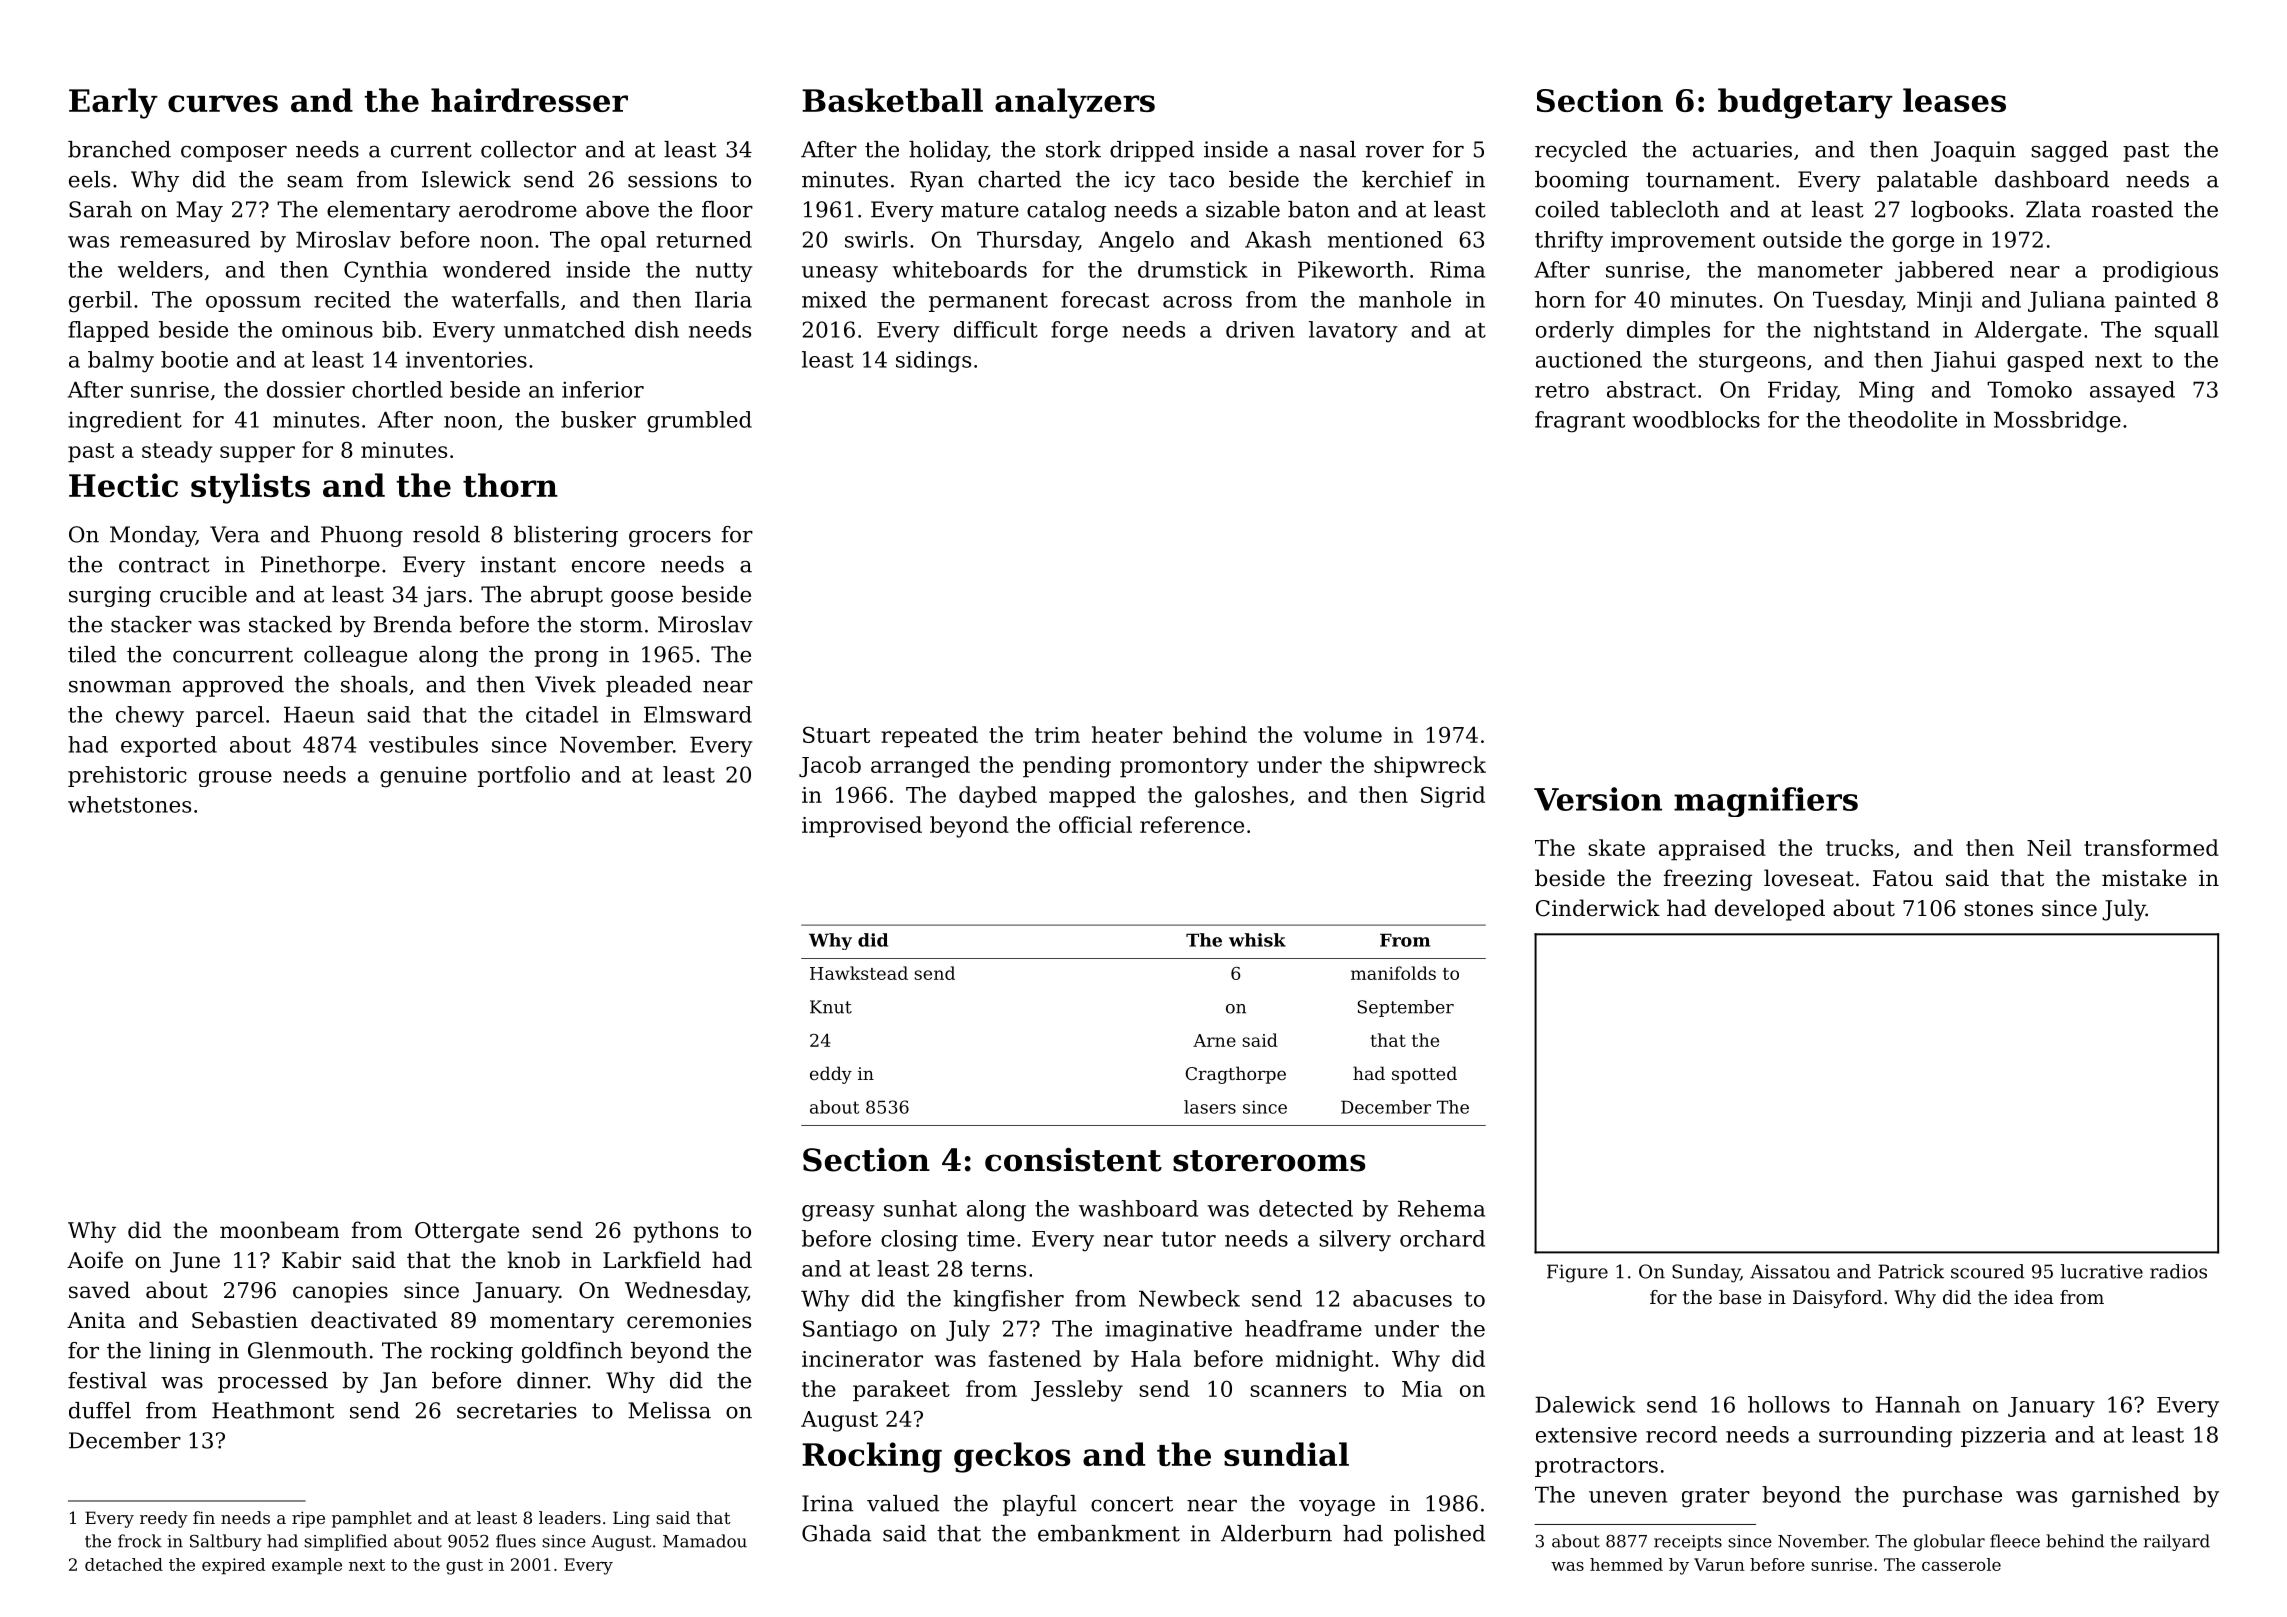 Image resolution: width=2287 pixels, height=1617 pixels. I want to click on pamphlet, so click(372, 1519).
